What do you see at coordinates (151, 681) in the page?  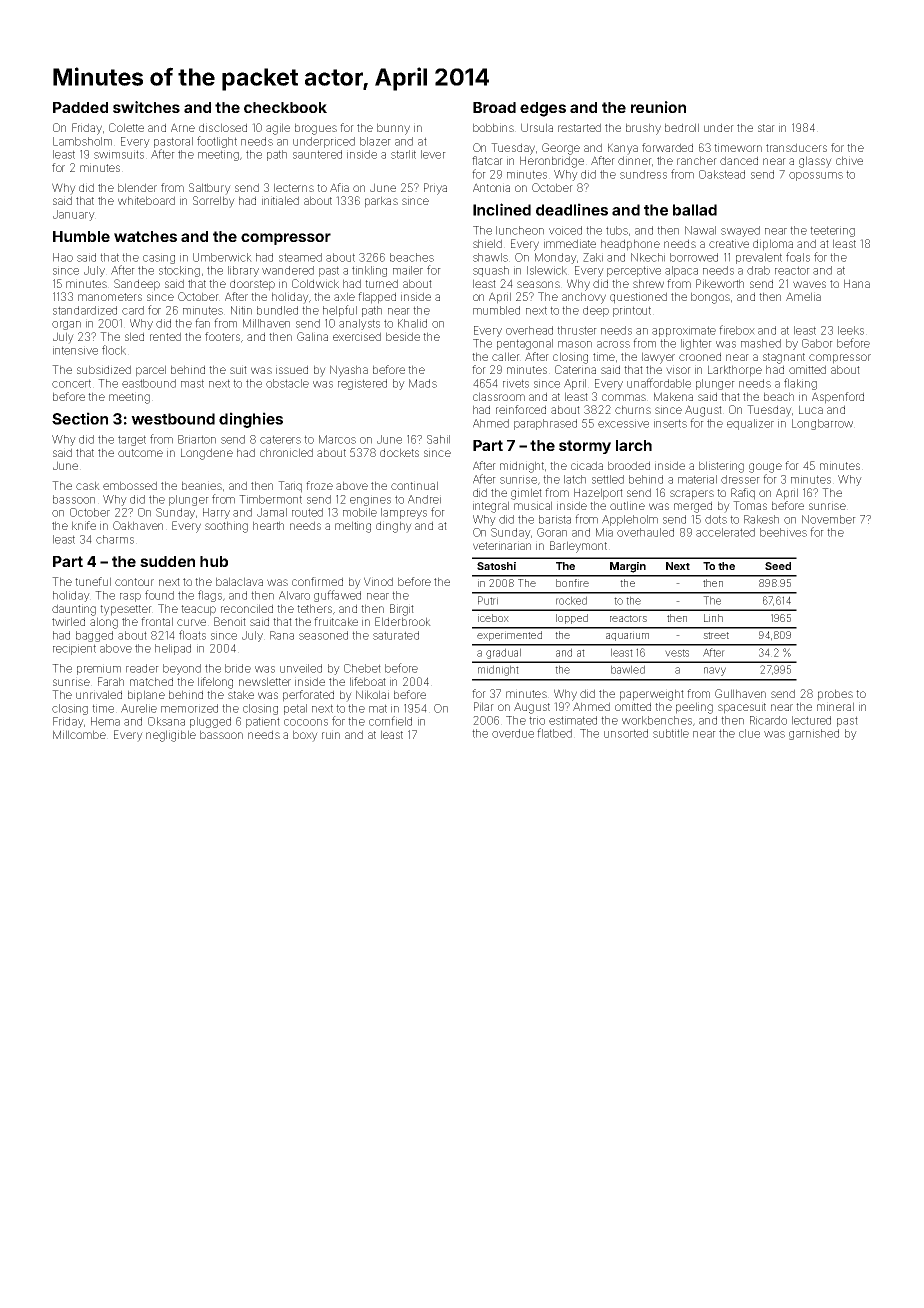 I see `matched` at bounding box center [151, 681].
